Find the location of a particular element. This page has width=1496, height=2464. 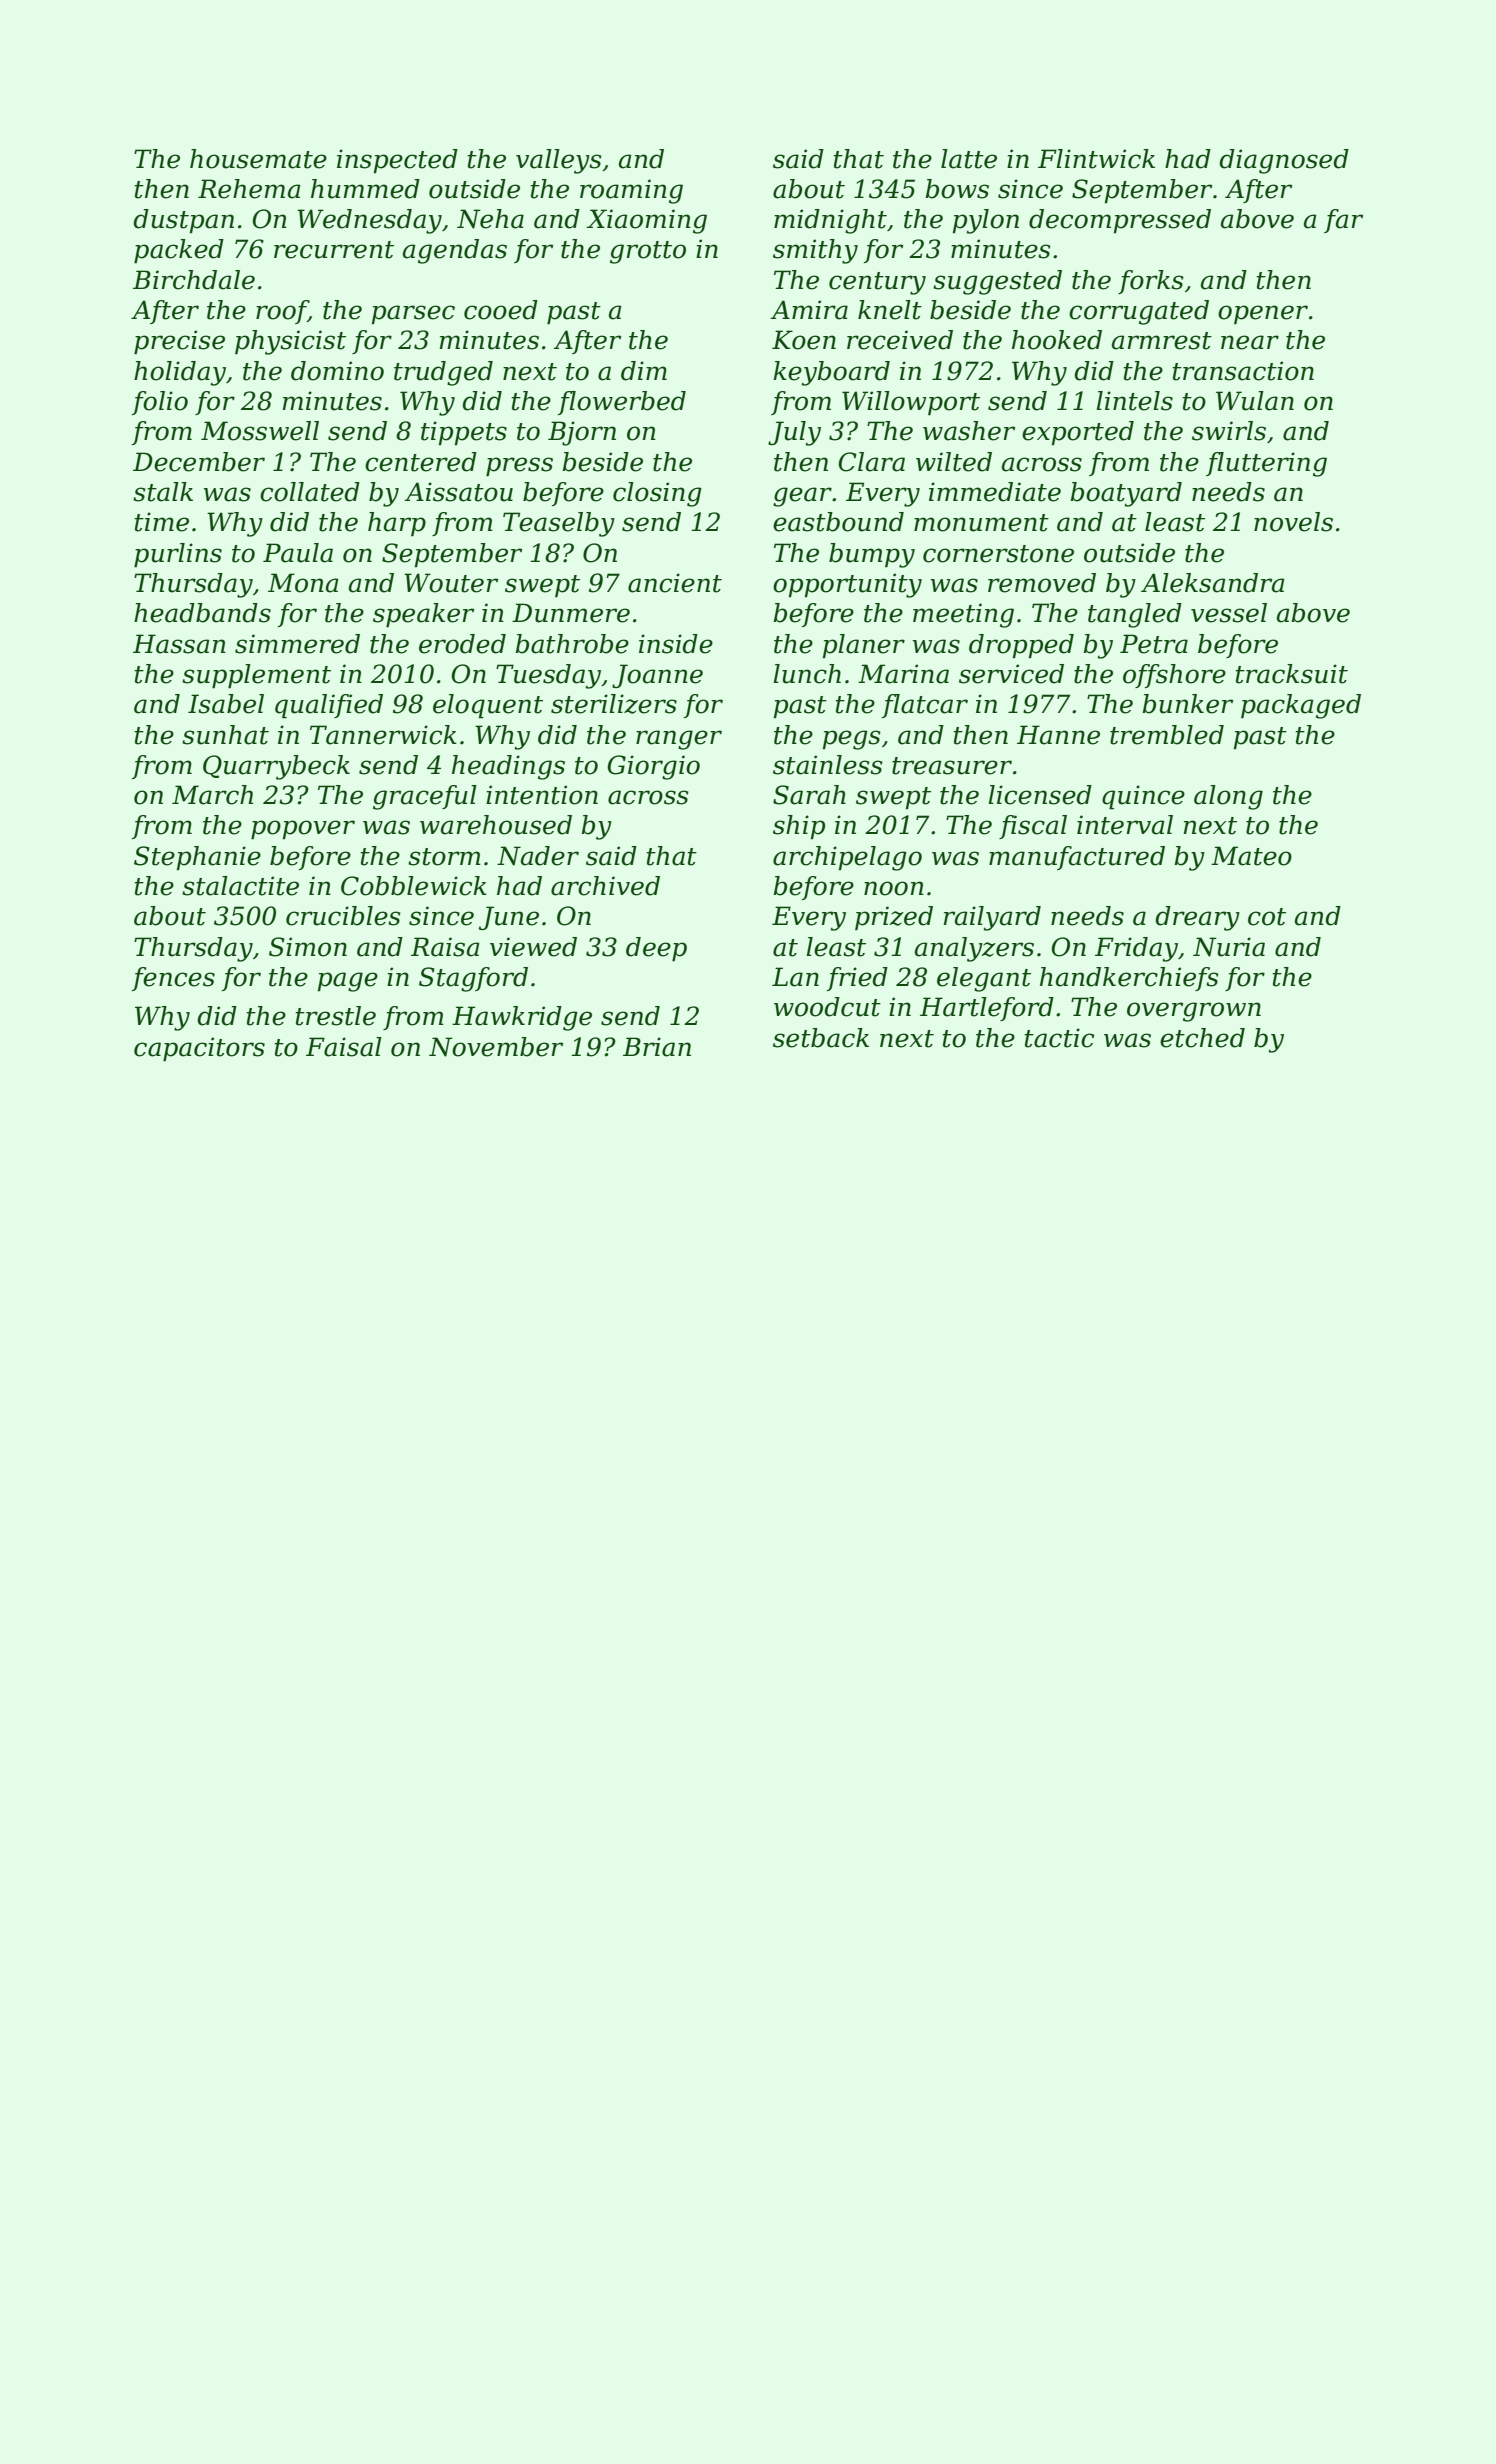

hooked is located at coordinates (1057, 340).
